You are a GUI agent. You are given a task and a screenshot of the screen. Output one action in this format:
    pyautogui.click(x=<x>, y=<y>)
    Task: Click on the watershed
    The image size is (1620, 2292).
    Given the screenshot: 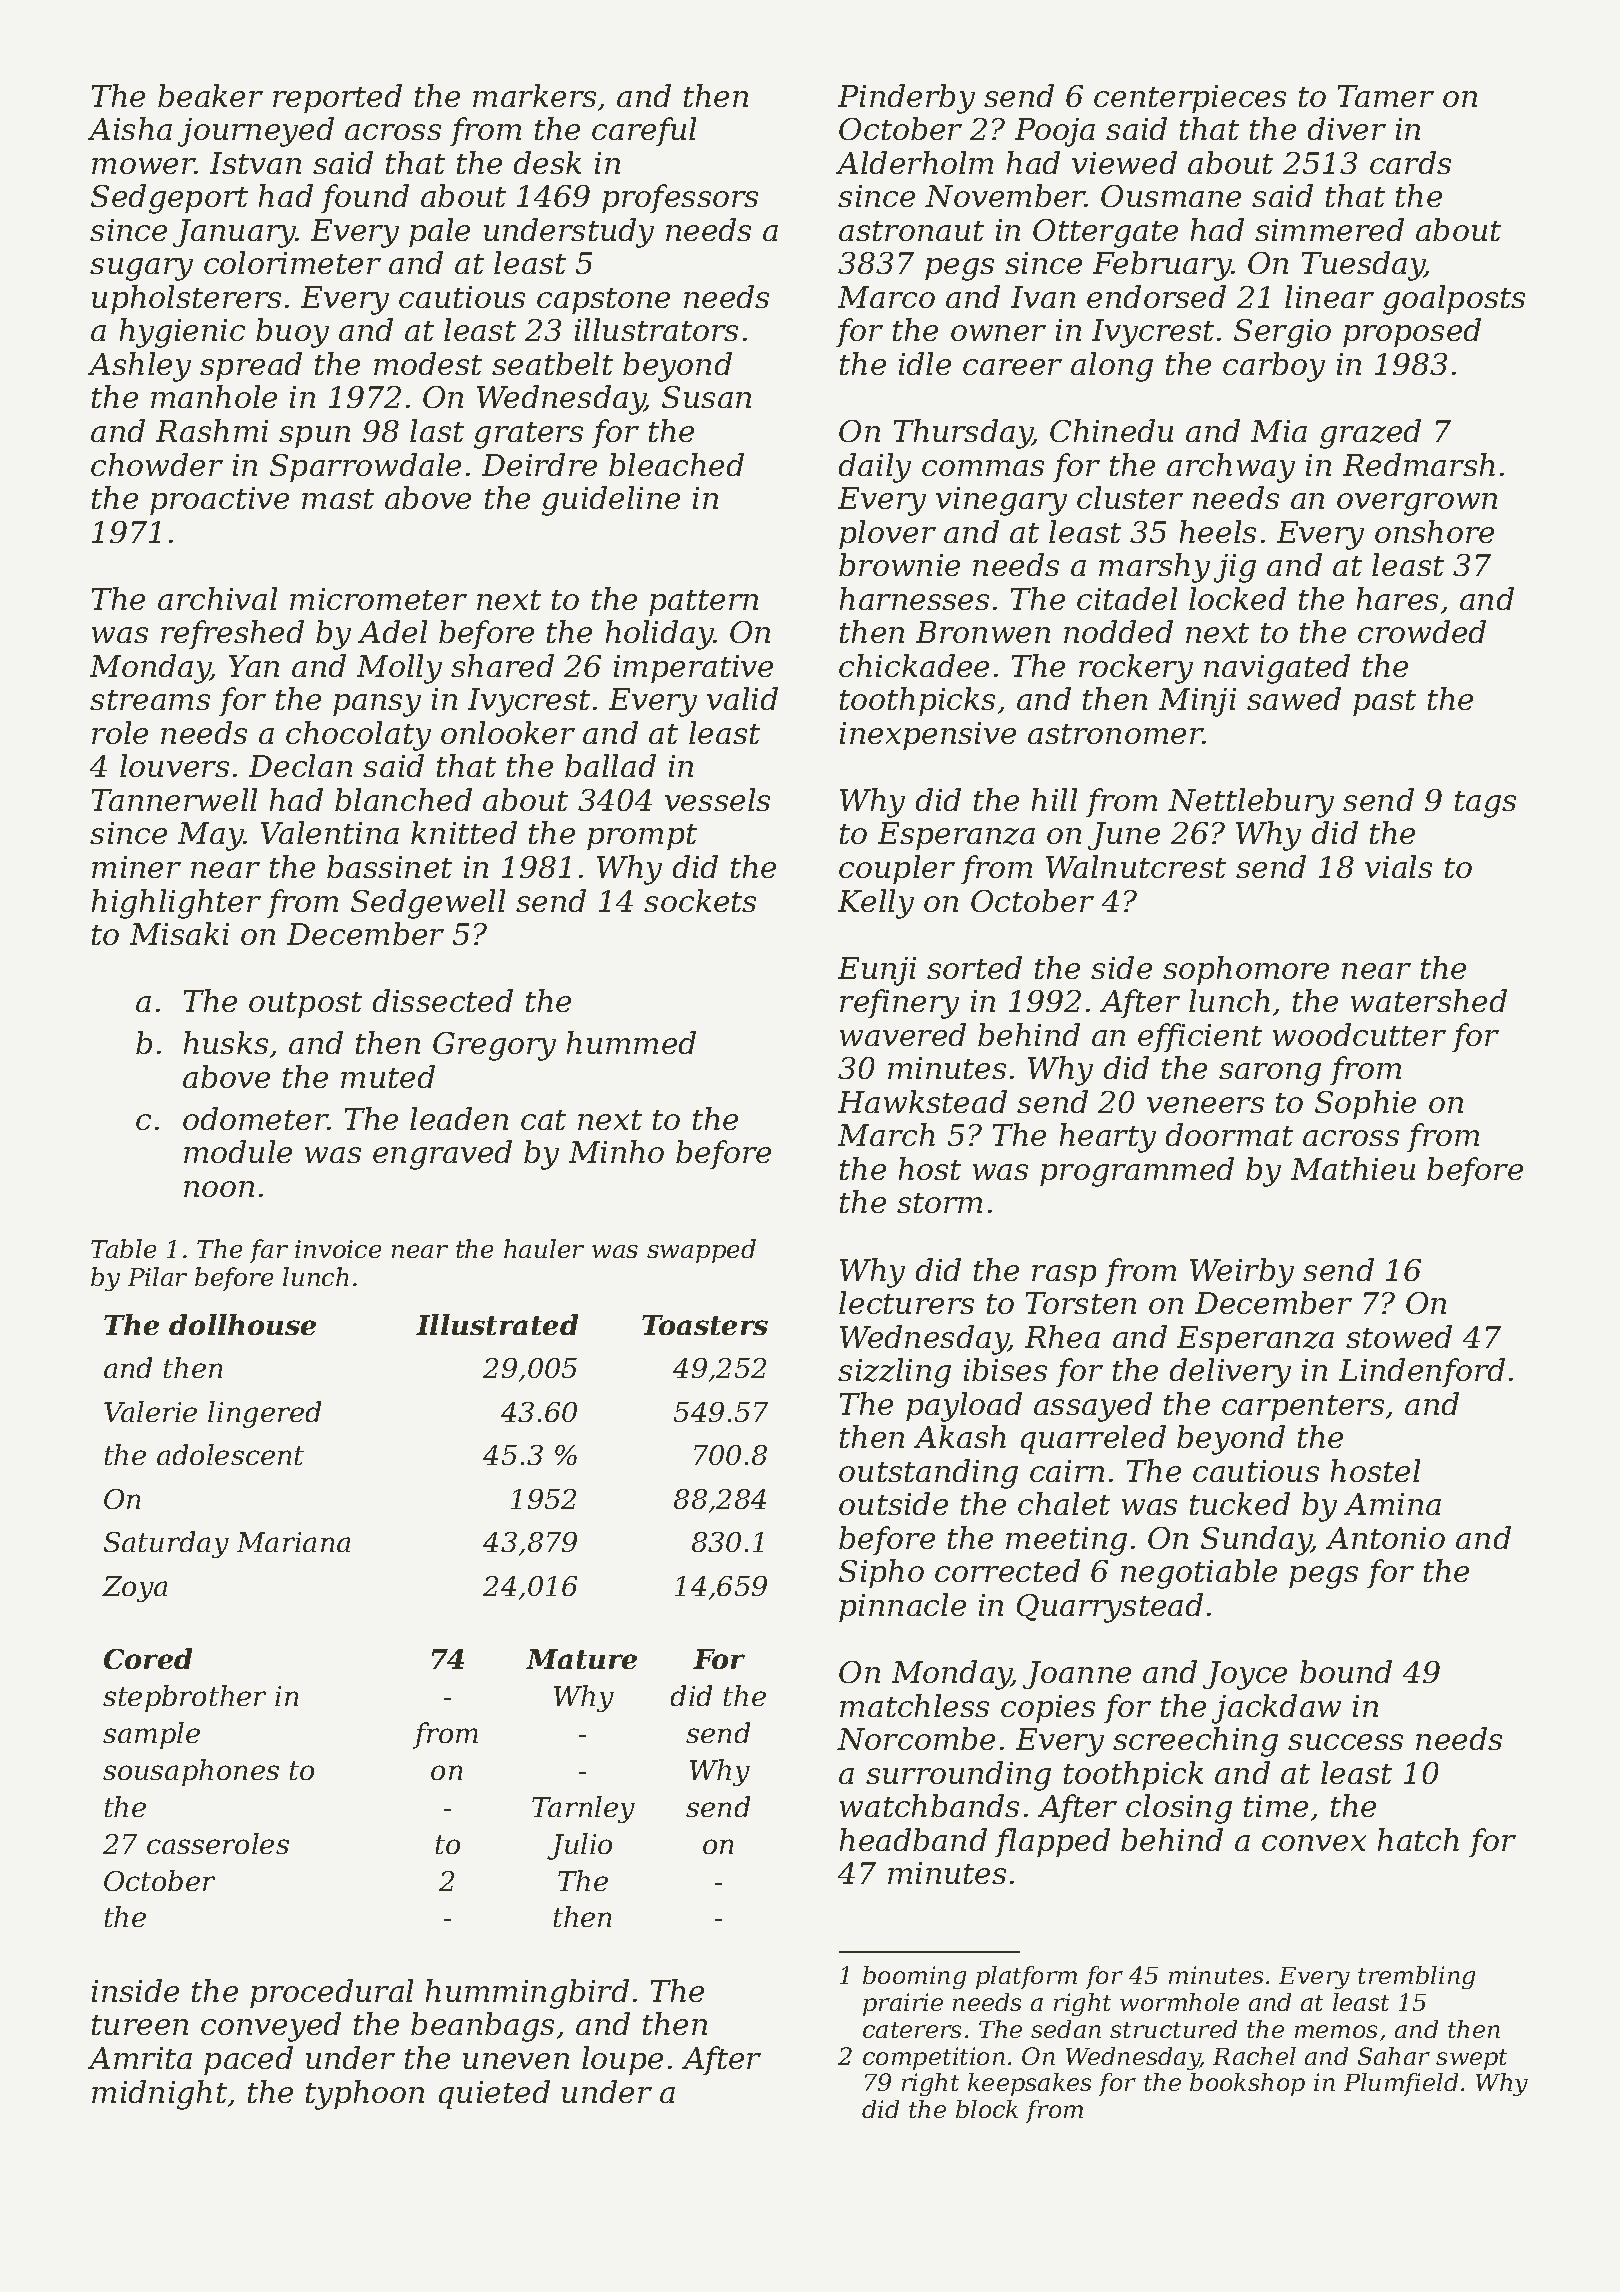 What is the action you would take?
    pyautogui.click(x=1429, y=1000)
